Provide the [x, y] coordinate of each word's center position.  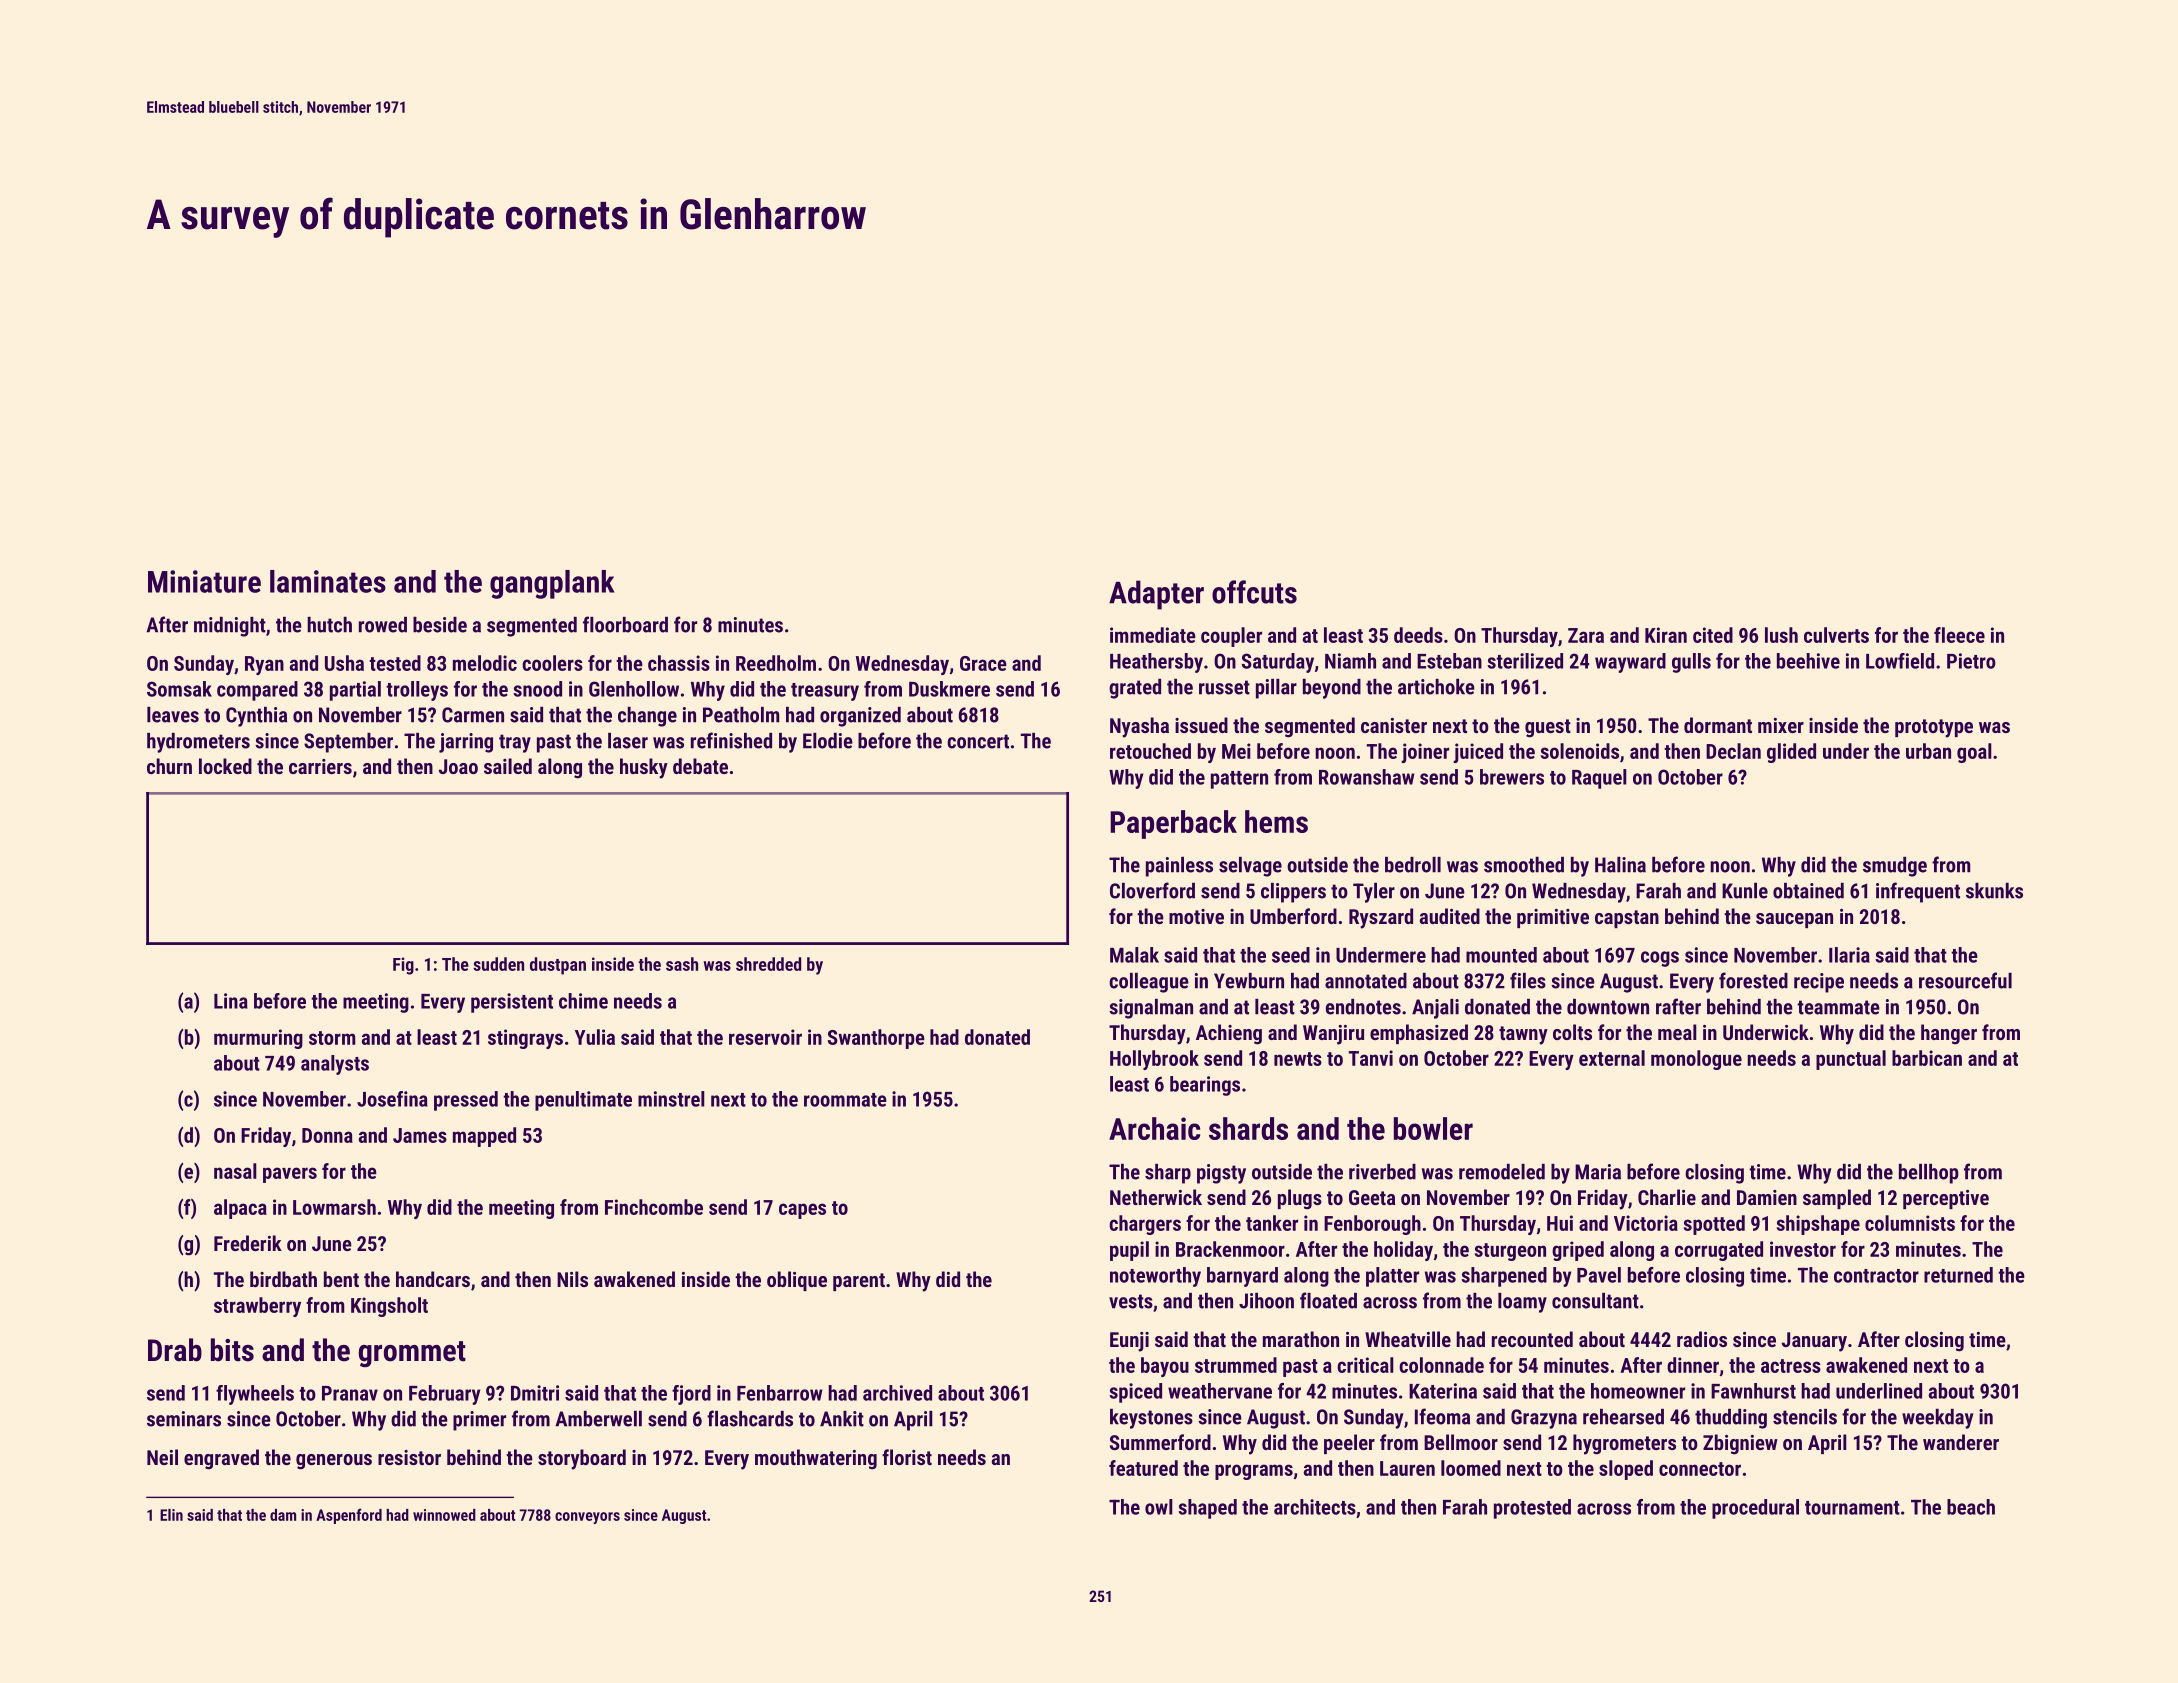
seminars [184, 1419]
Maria [1598, 1172]
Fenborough [1372, 1225]
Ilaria [1849, 955]
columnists [1910, 1223]
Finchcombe [654, 1207]
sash [682, 964]
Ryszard [1381, 918]
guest [1548, 728]
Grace [983, 663]
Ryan [264, 665]
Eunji [1129, 1342]
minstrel [671, 1099]
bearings [1205, 1086]
